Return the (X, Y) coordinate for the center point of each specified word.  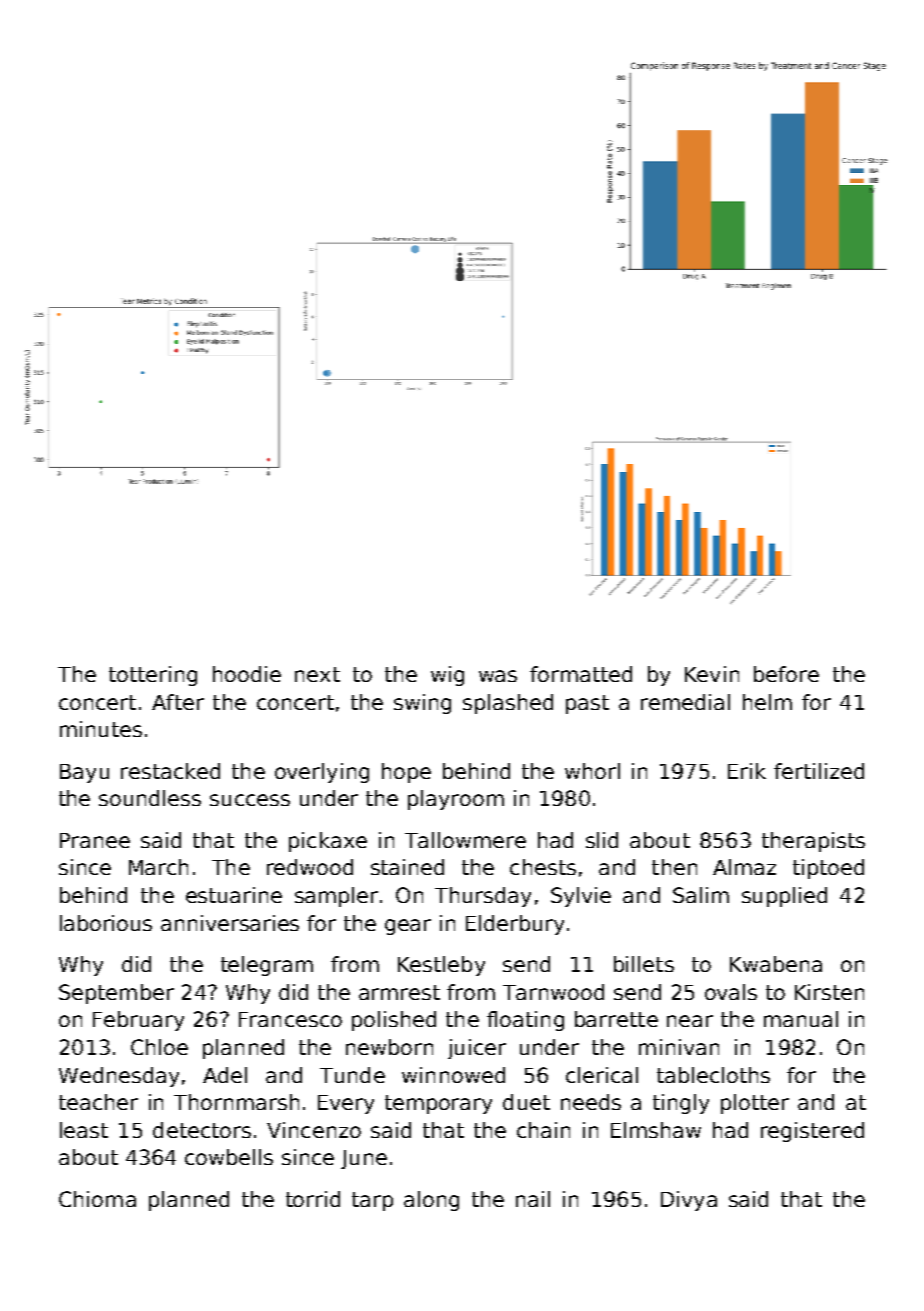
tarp (372, 1201)
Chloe (159, 1047)
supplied (784, 897)
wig (447, 676)
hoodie (247, 674)
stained (407, 867)
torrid (313, 1199)
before (786, 674)
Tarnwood (553, 992)
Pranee (95, 840)
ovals (731, 992)
